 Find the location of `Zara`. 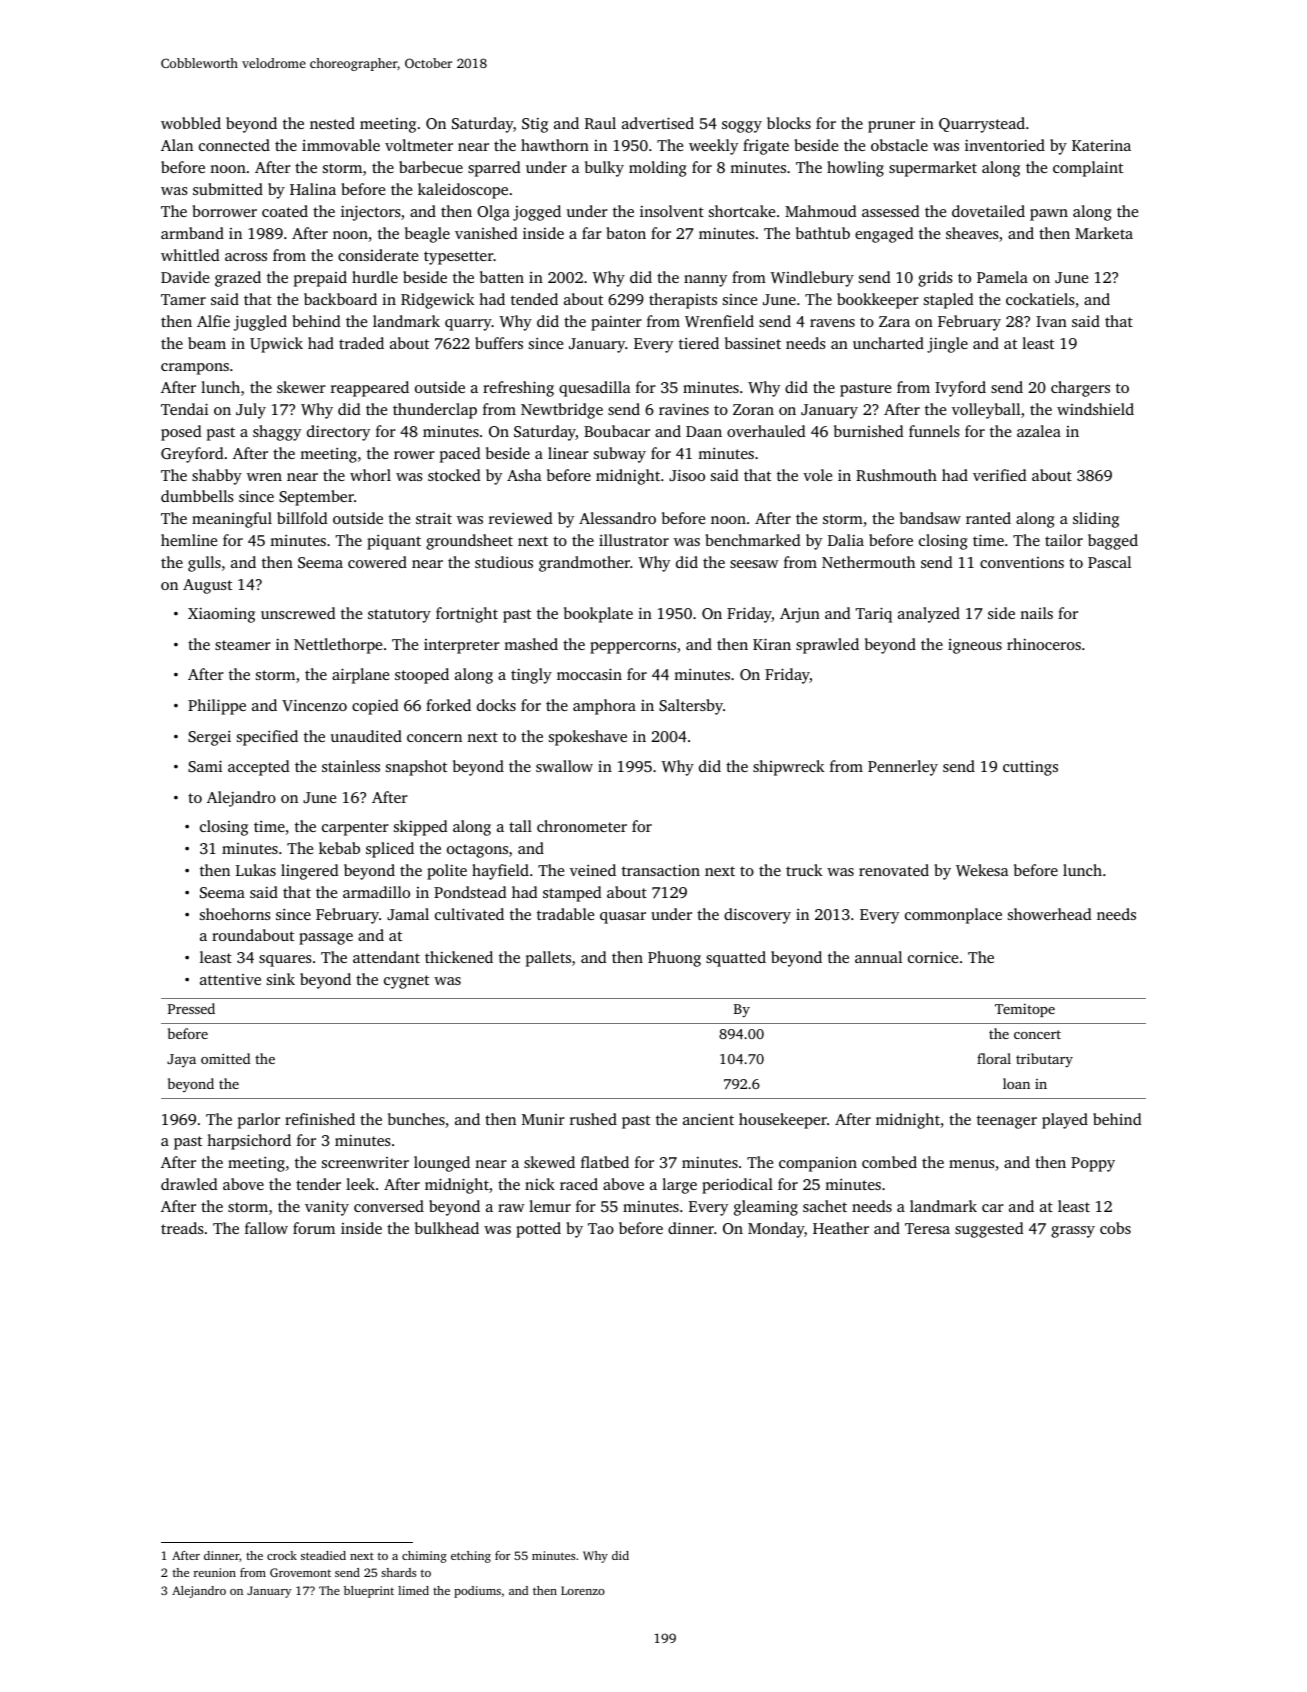

Zara is located at coordinates (894, 321).
